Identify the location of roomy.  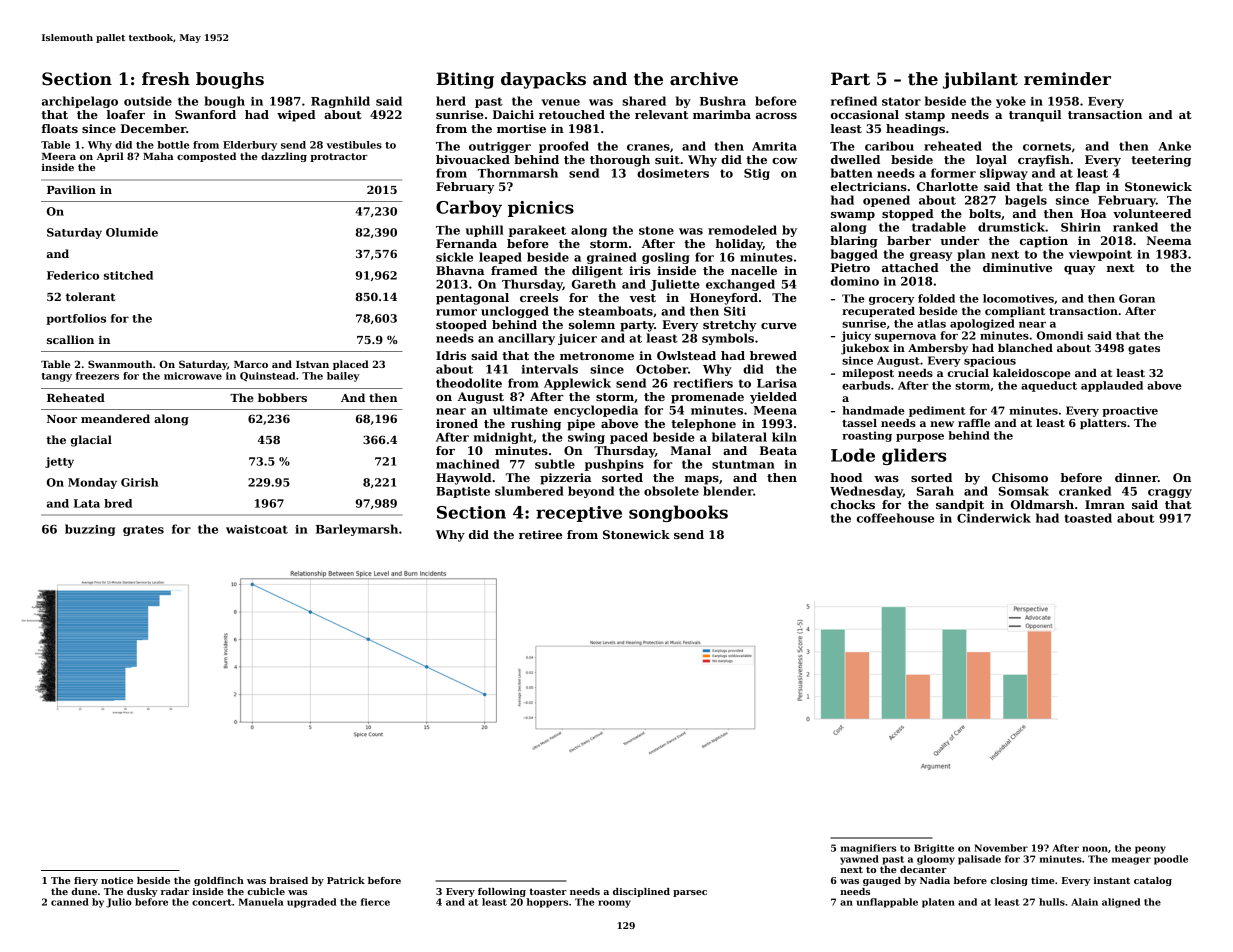
(614, 904).
